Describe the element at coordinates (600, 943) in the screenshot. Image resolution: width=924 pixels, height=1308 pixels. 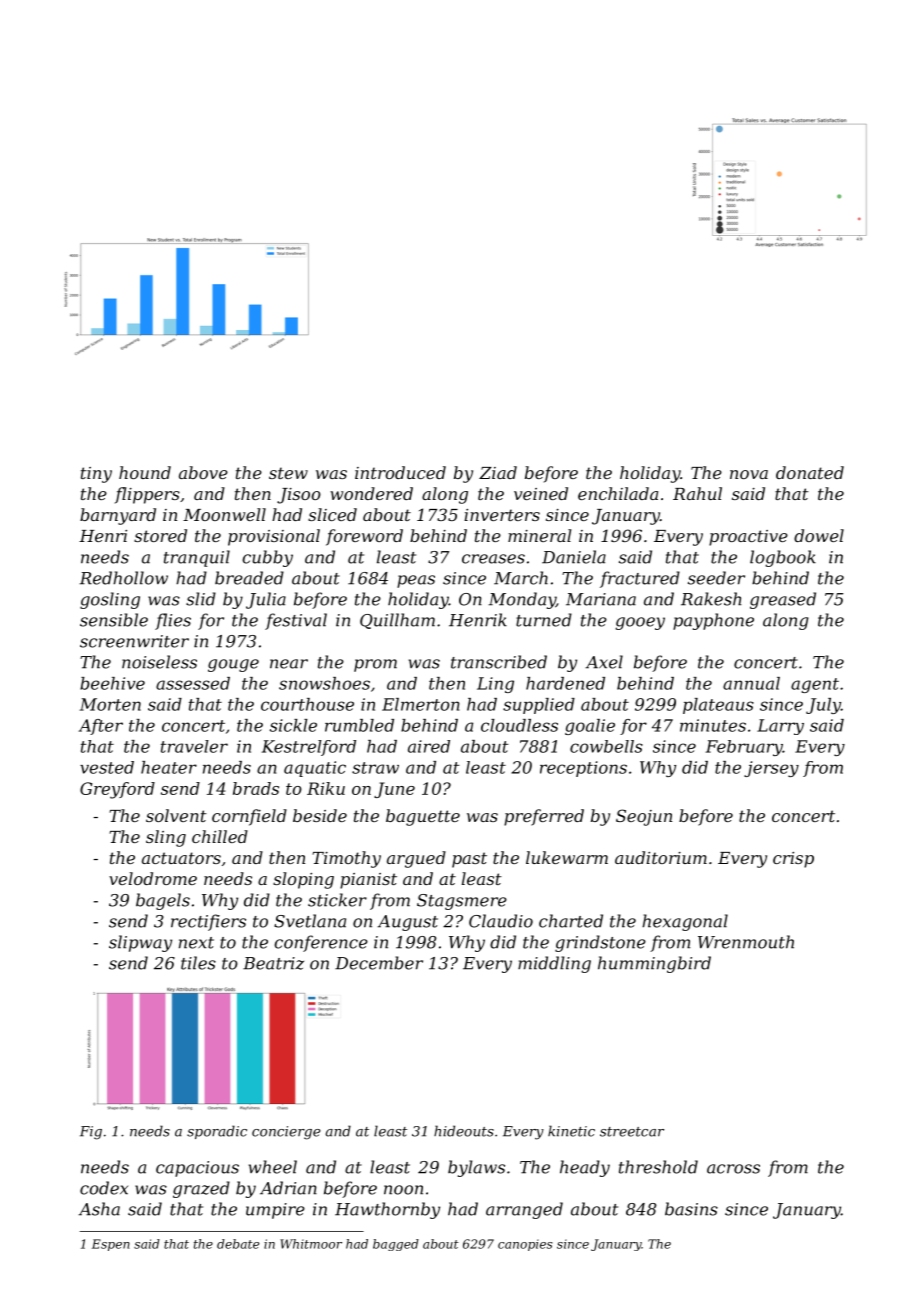
I see `grindstone` at that location.
